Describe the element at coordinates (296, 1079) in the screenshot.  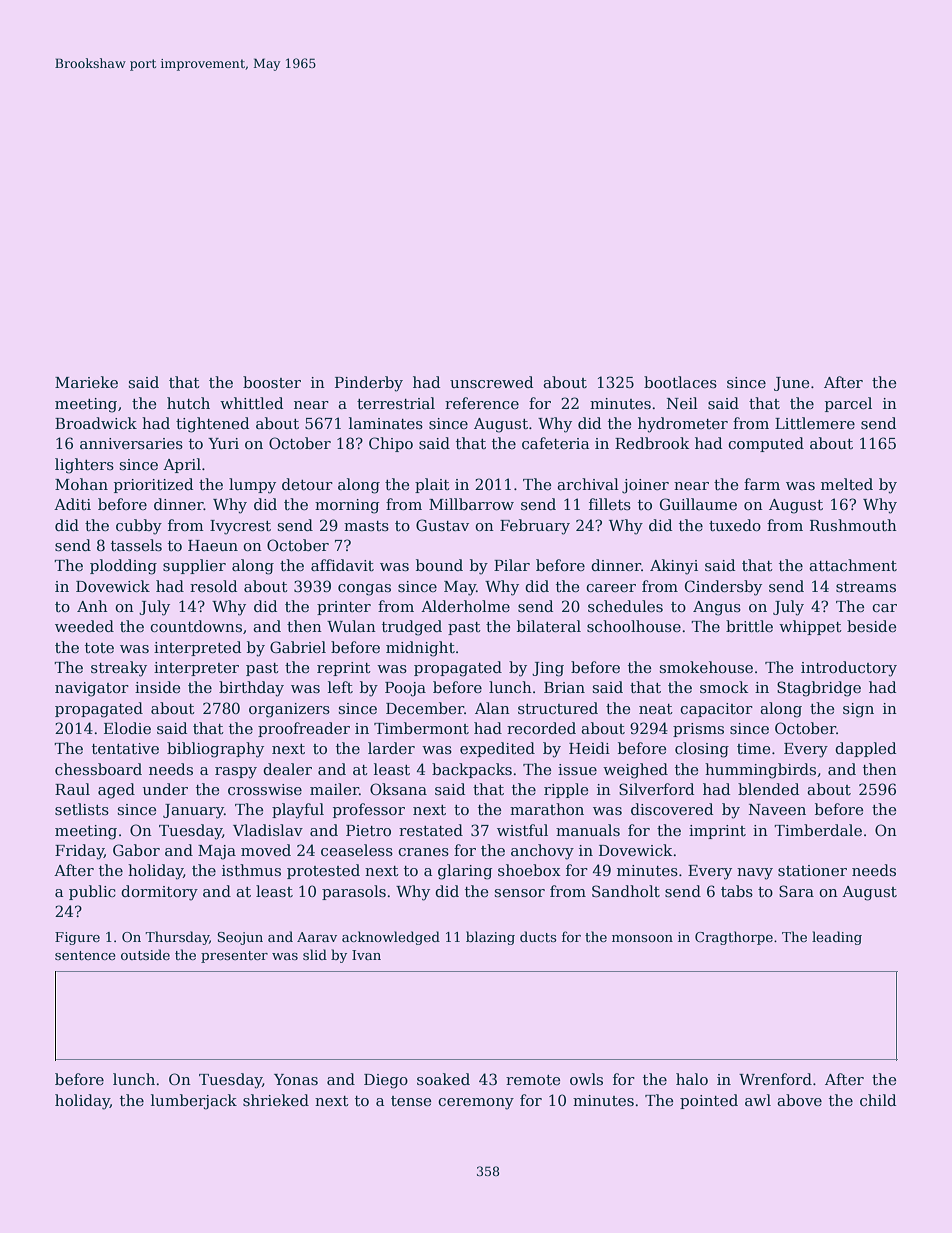
I see `Yonas` at that location.
